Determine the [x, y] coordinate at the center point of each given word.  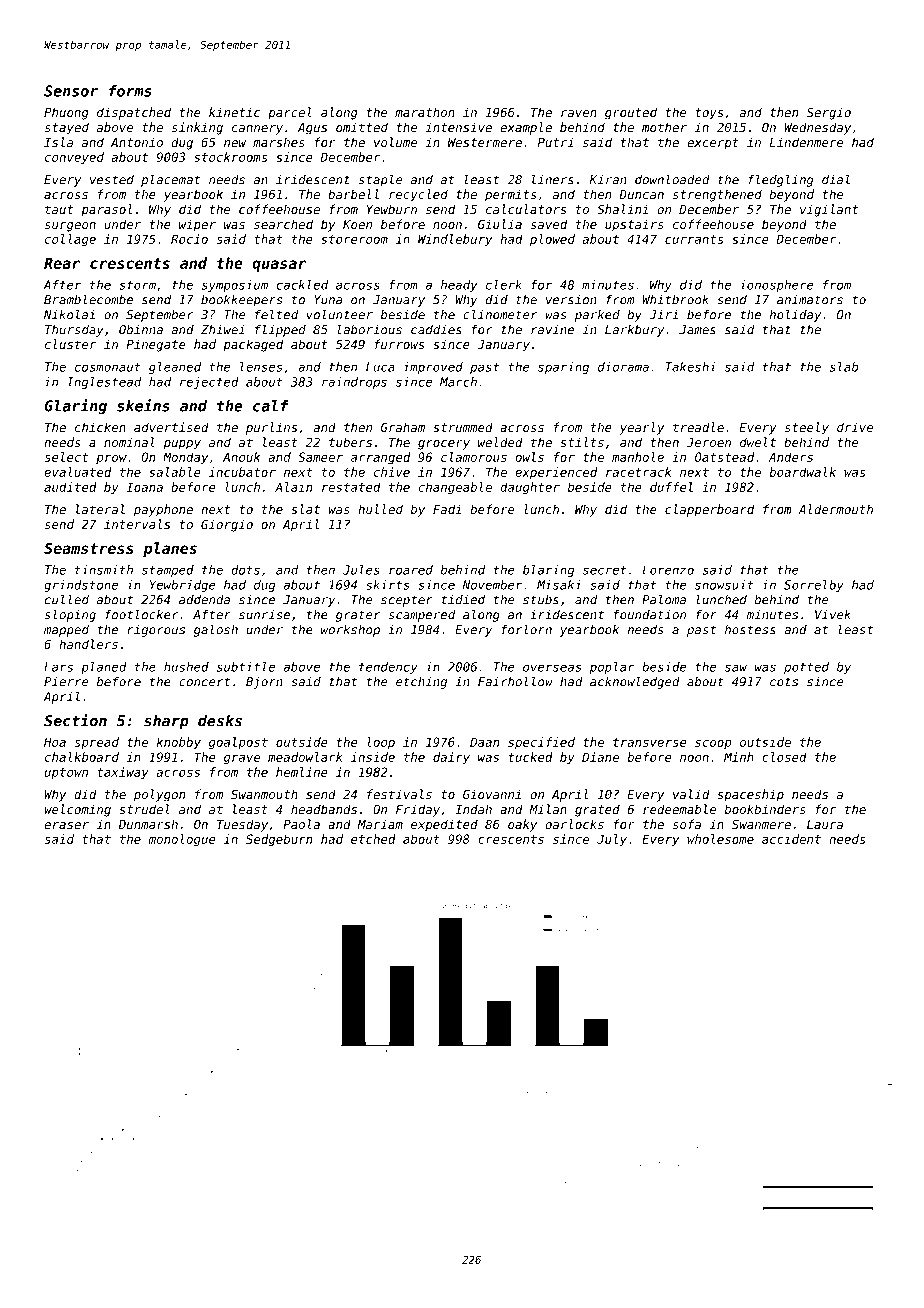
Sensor [71, 91]
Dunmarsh [148, 824]
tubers [350, 442]
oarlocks [574, 824]
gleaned [175, 368]
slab [844, 367]
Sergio [829, 113]
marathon [425, 112]
